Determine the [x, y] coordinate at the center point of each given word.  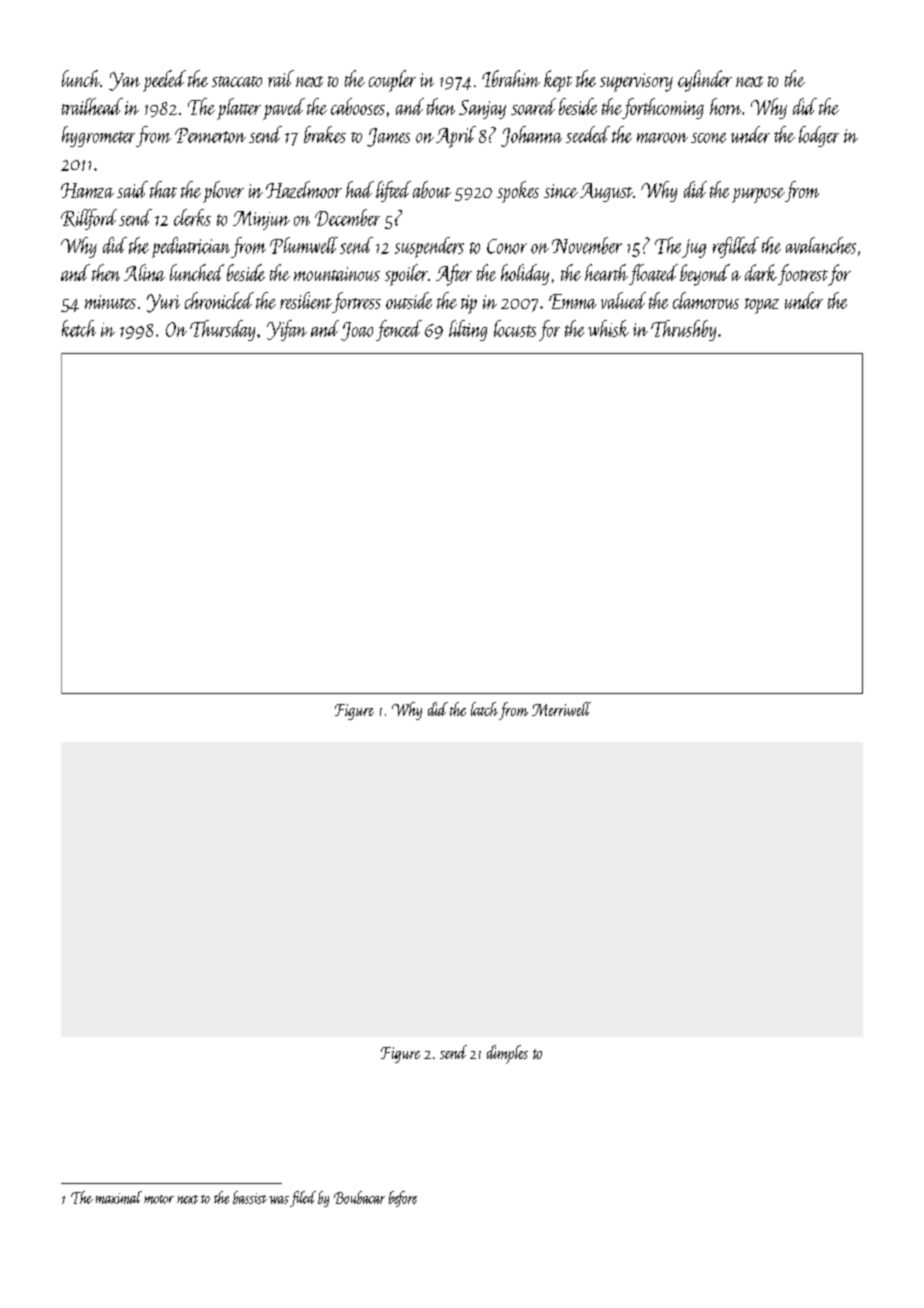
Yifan [287, 330]
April [456, 137]
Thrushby [683, 330]
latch [484, 709]
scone [708, 138]
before [403, 1199]
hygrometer [98, 136]
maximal [119, 1197]
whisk [608, 328]
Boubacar [359, 1197]
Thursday [222, 330]
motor [159, 1199]
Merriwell [561, 709]
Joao [357, 331]
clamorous [706, 300]
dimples [507, 1054]
